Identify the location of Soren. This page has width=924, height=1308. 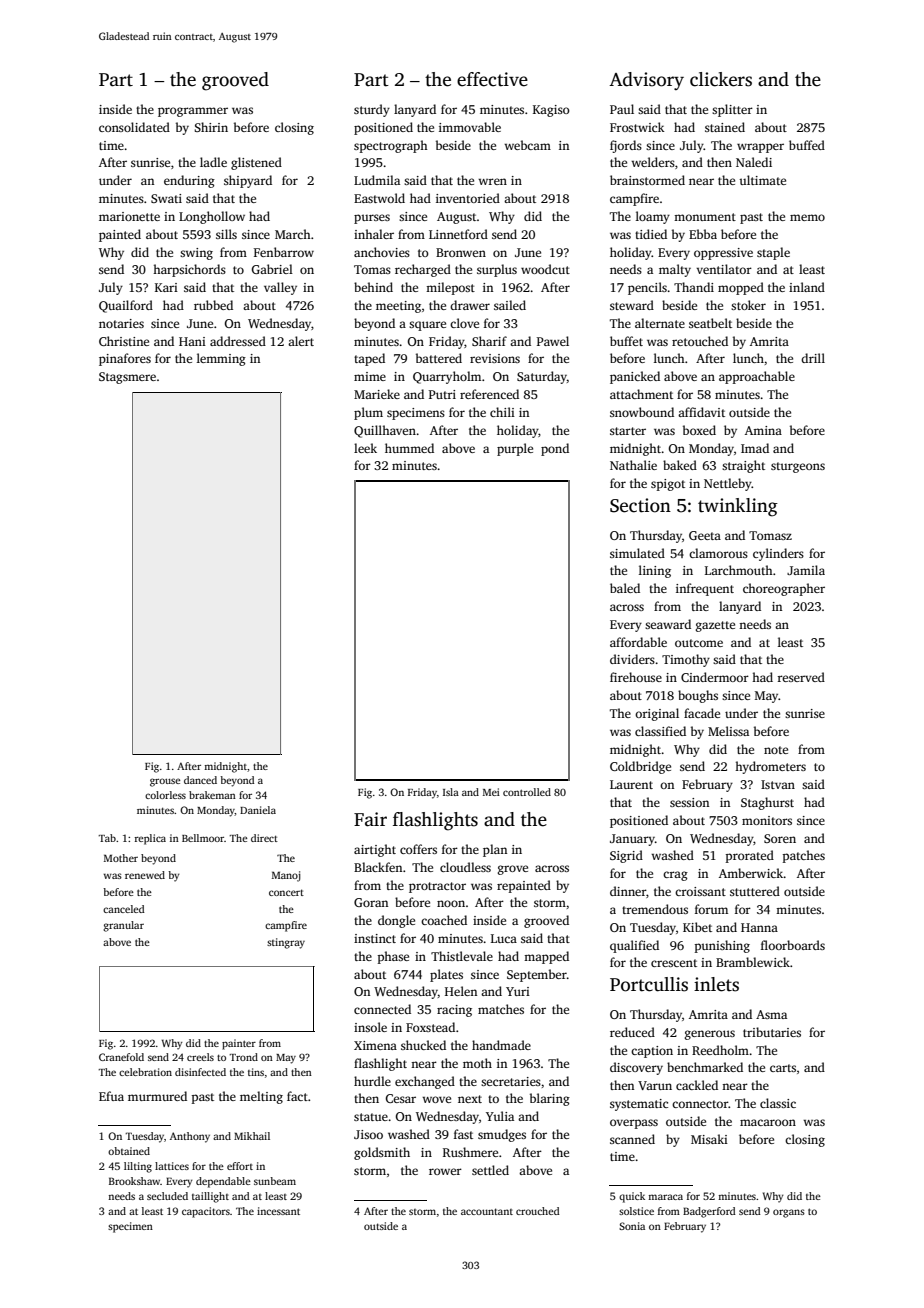
(780, 838).
